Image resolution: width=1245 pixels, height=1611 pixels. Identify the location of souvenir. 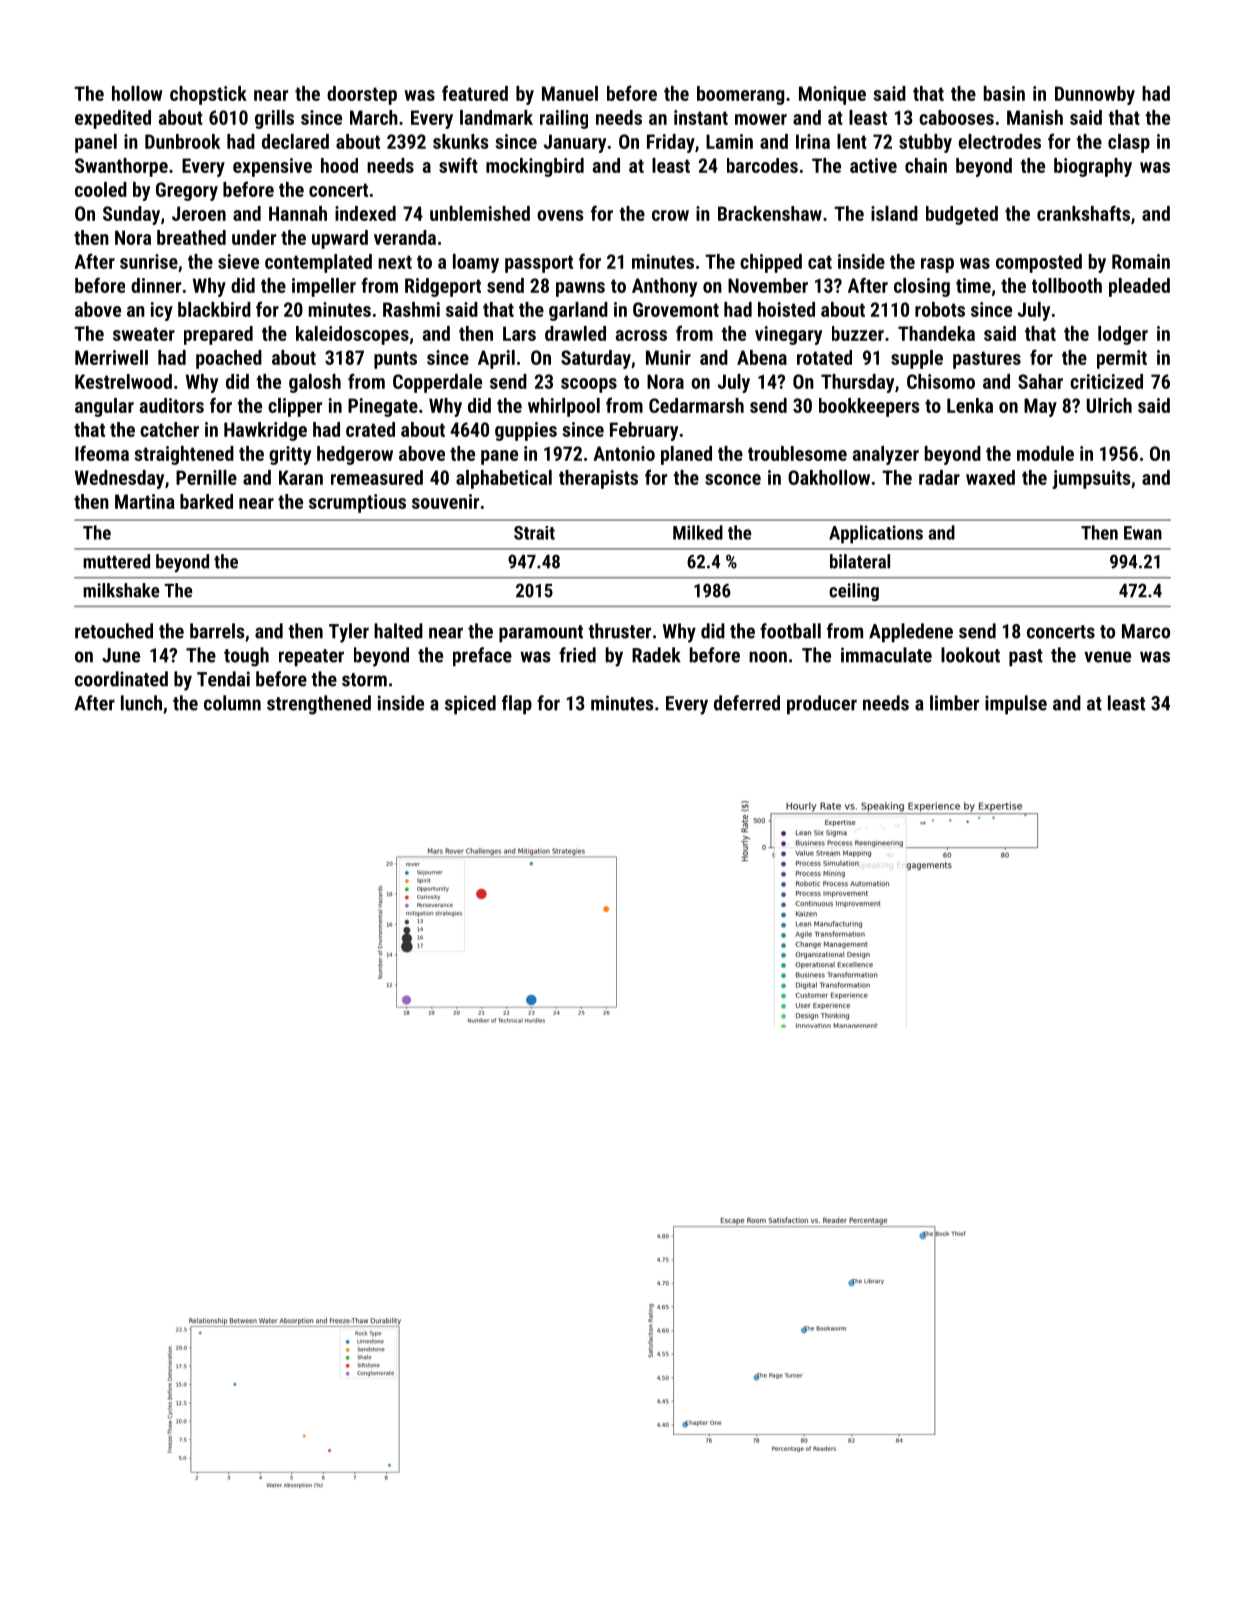
(445, 501).
